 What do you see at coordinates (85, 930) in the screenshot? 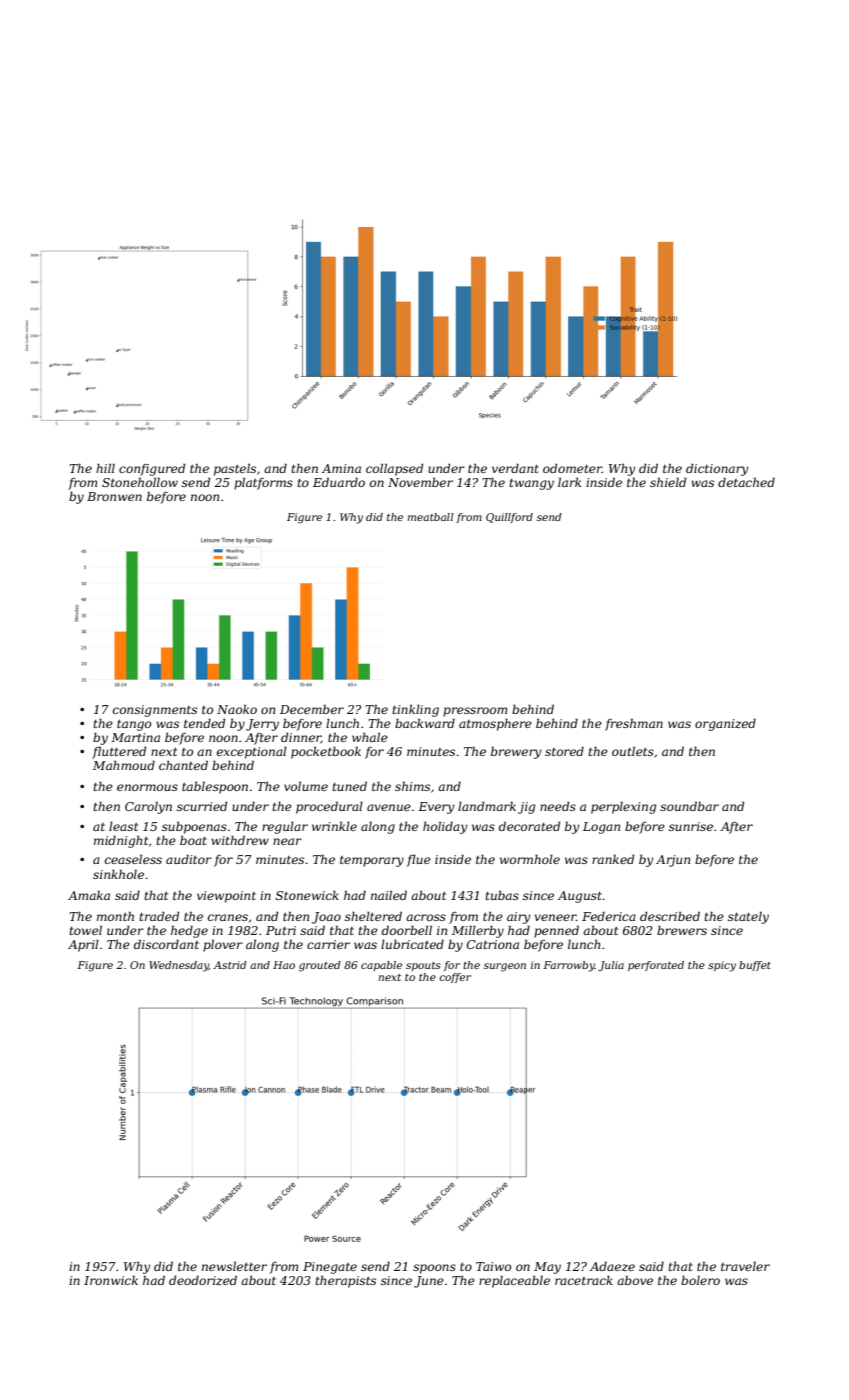
I see `towel` at bounding box center [85, 930].
